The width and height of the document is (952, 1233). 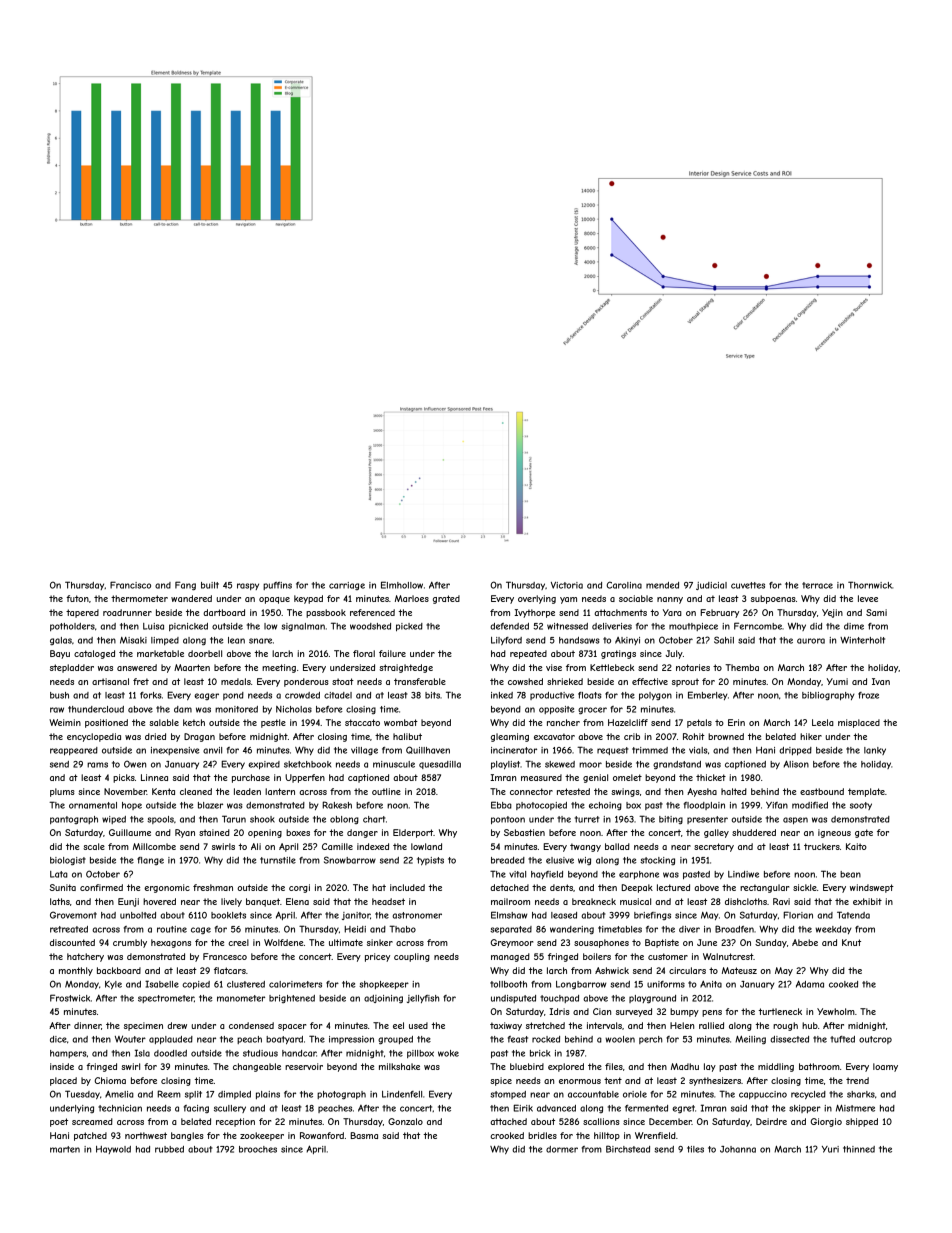 What do you see at coordinates (133, 640) in the document?
I see `Misaki` at bounding box center [133, 640].
